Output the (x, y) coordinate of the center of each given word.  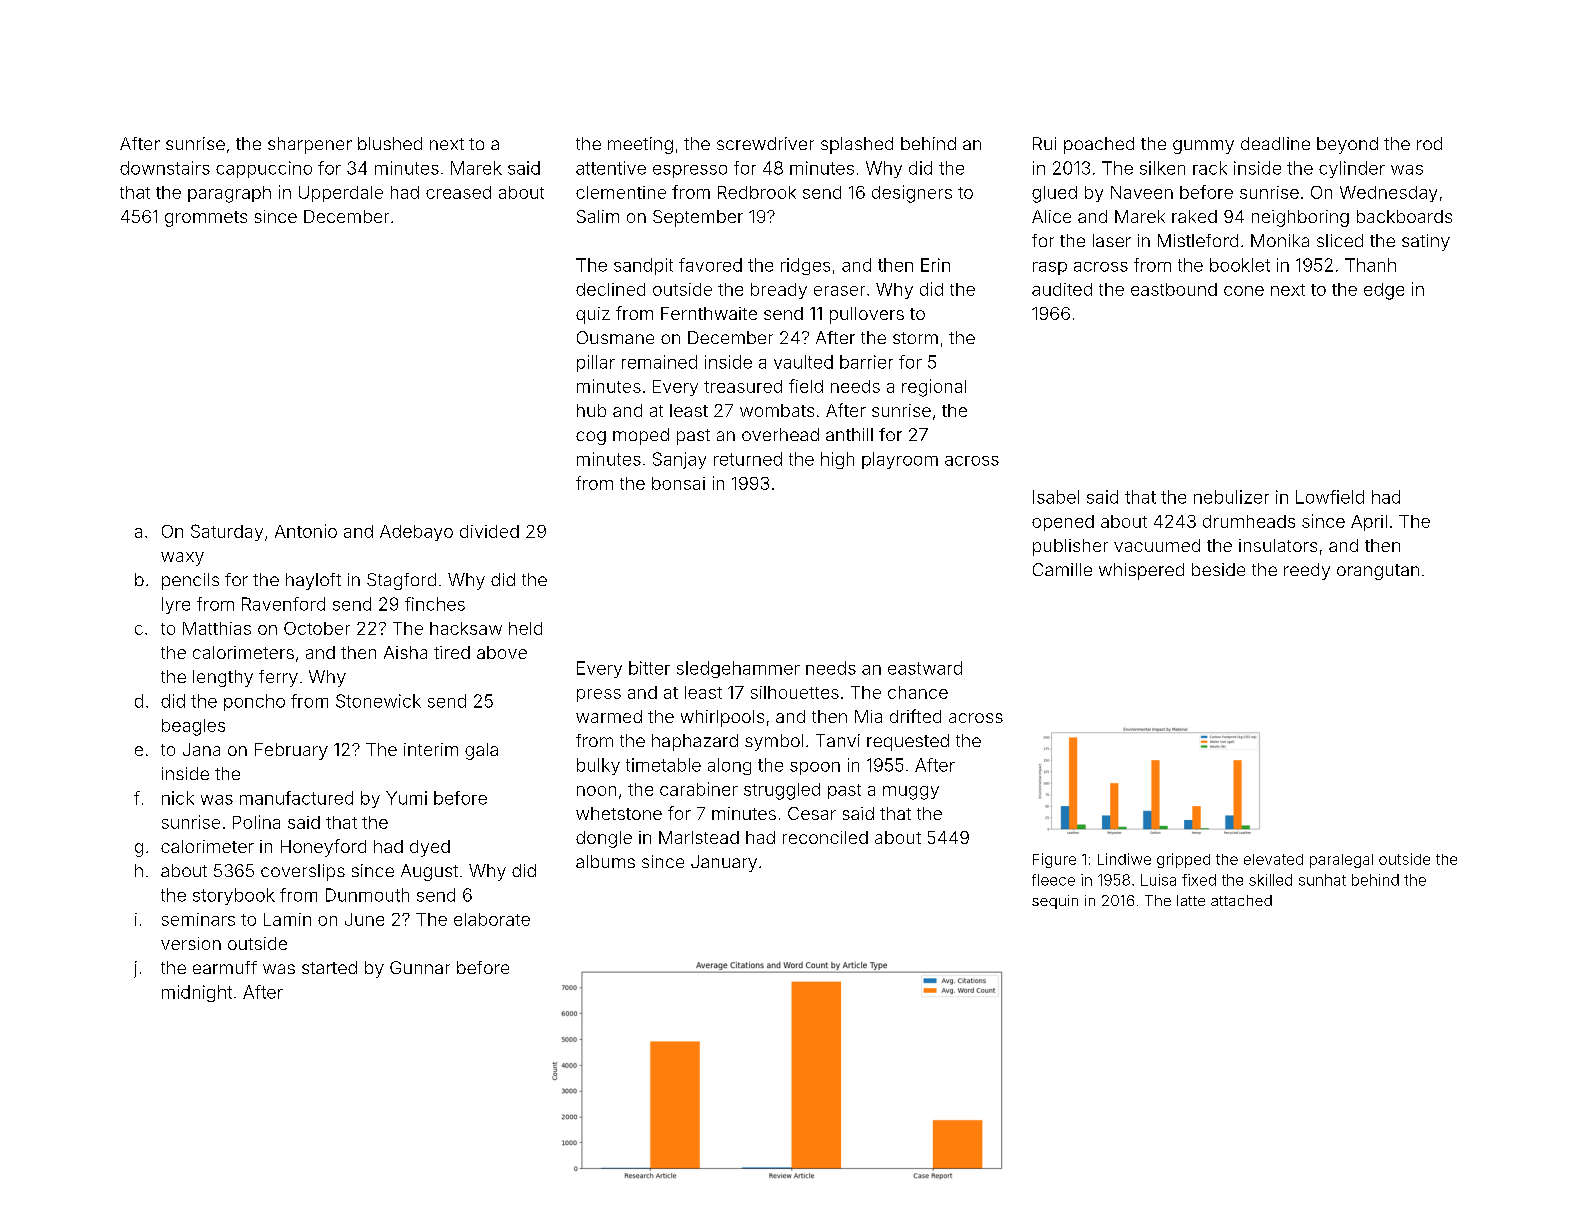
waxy (182, 559)
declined (610, 289)
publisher (1070, 547)
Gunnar (420, 967)
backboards (1404, 216)
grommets (206, 219)
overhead (780, 434)
